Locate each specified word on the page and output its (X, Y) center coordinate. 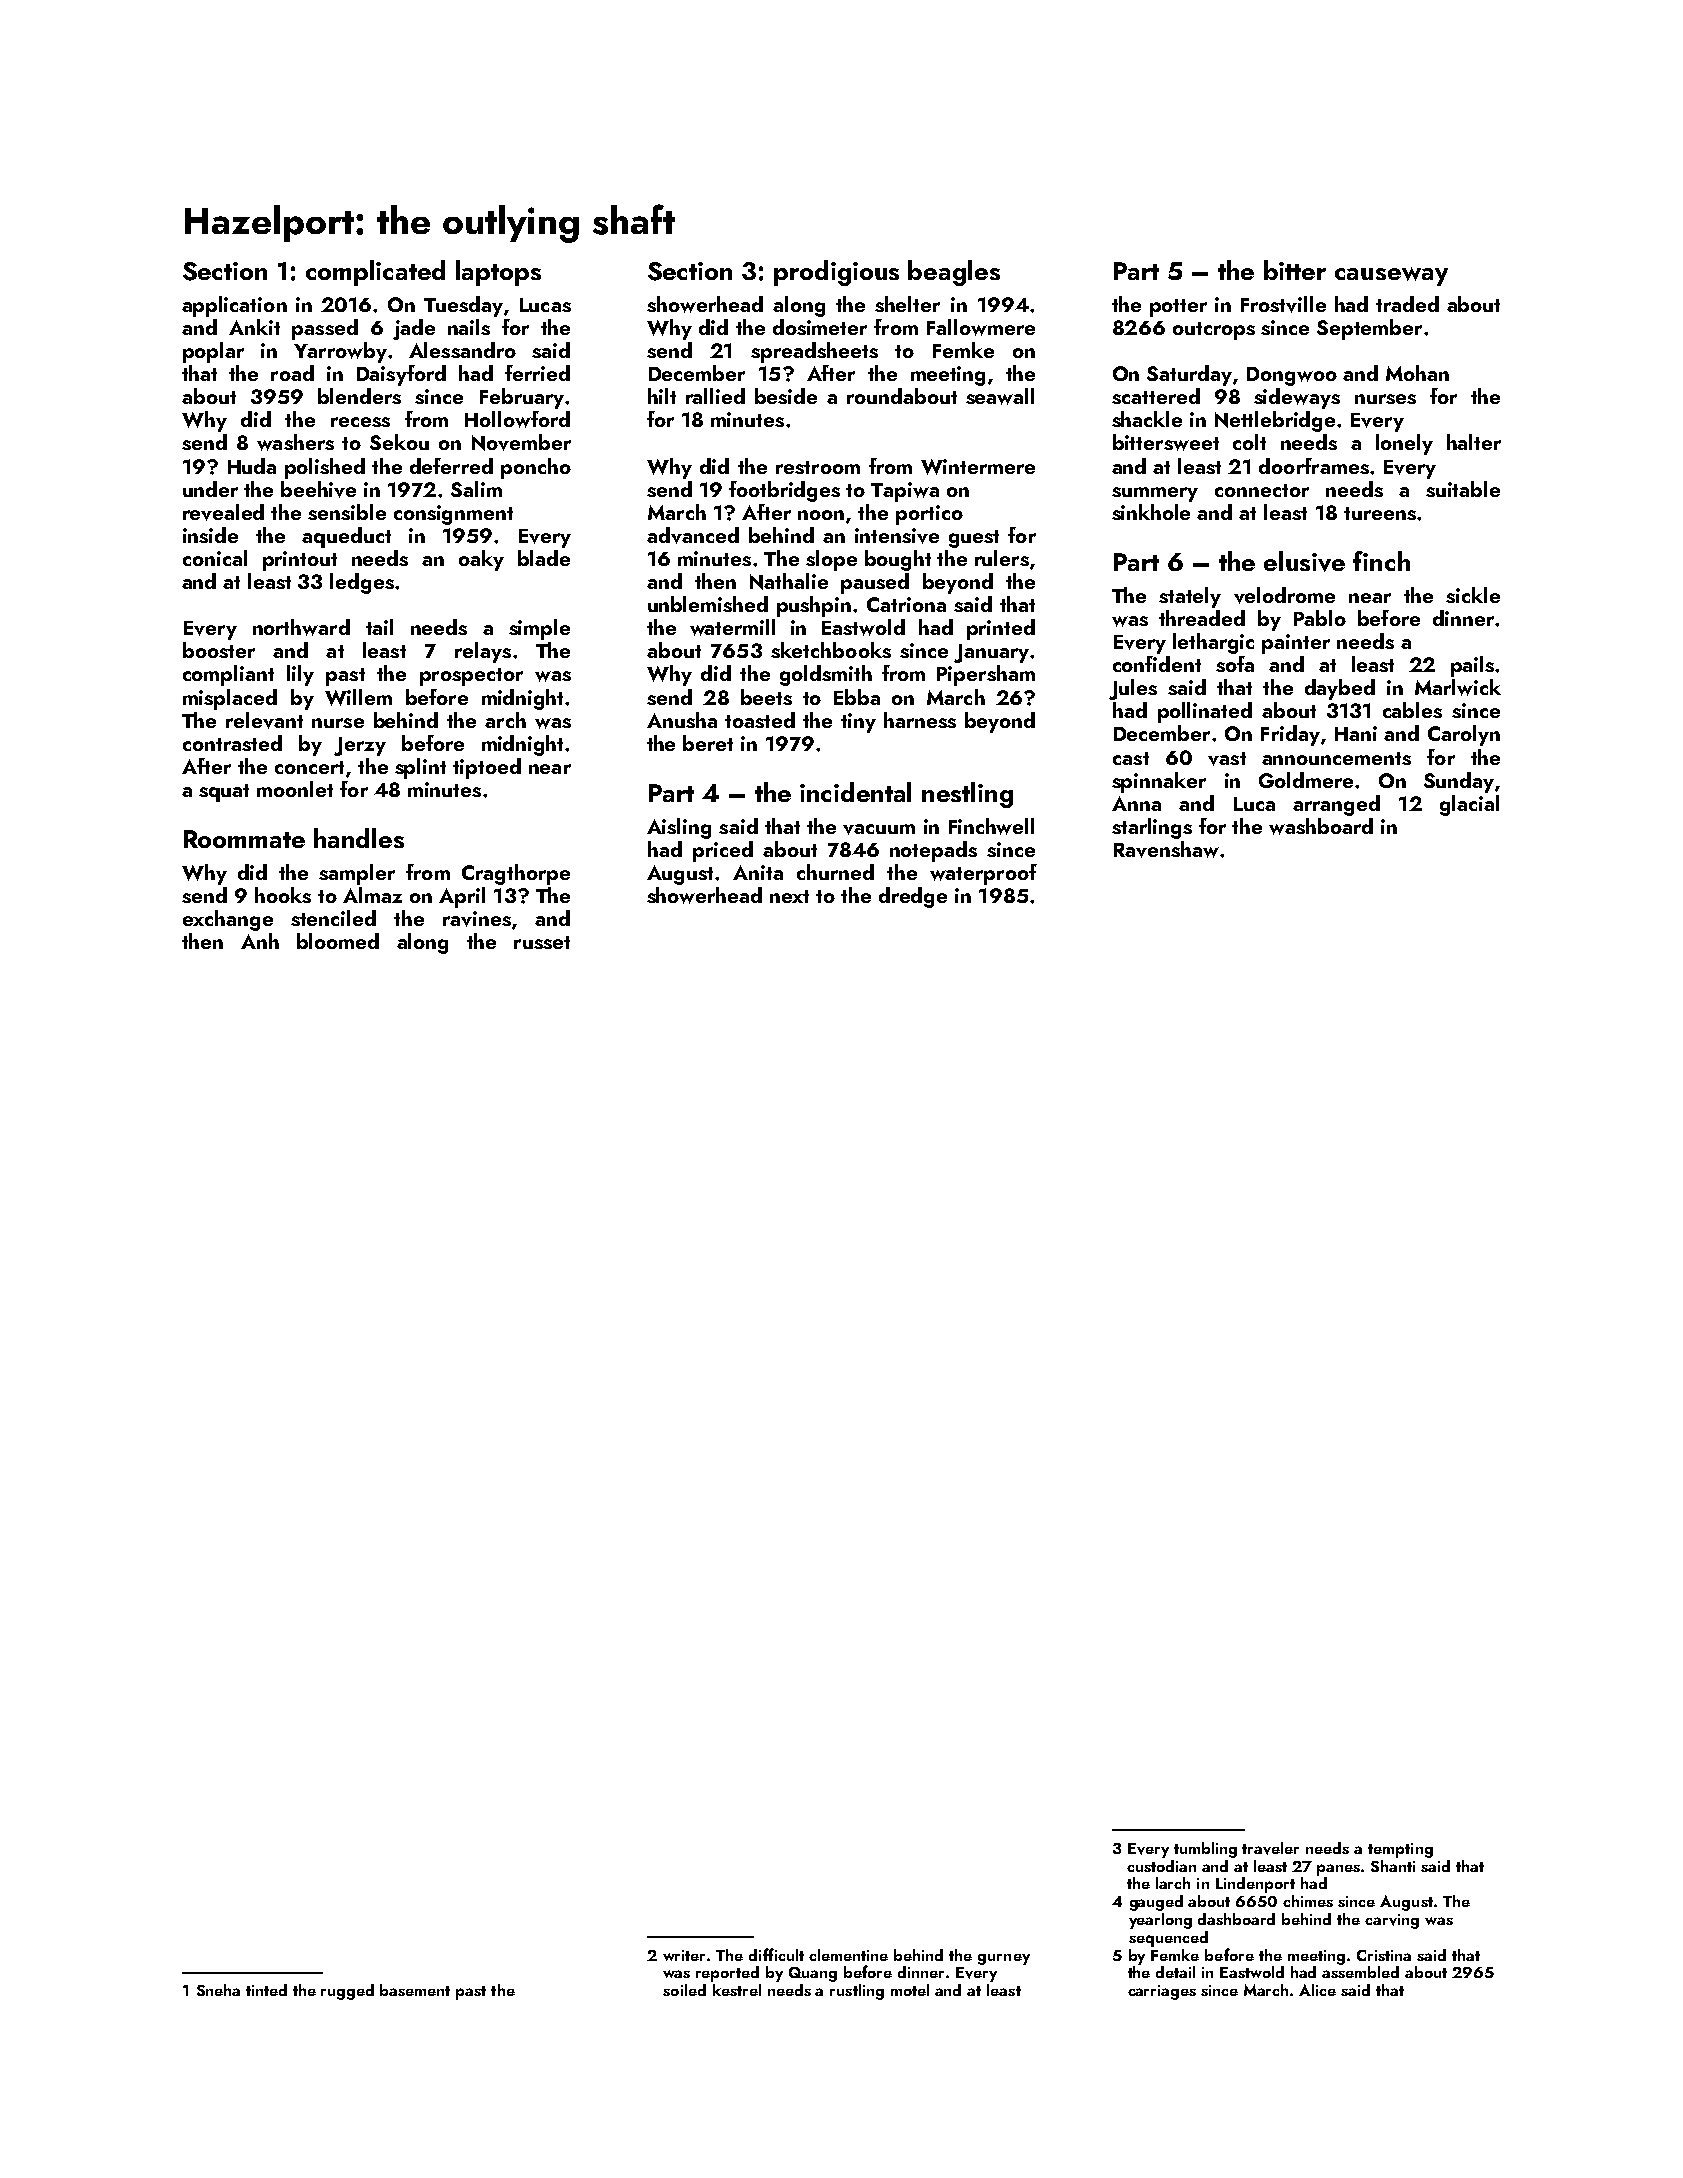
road (292, 373)
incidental (855, 792)
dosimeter (820, 327)
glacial (1469, 805)
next (789, 896)
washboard (1321, 826)
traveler (1270, 1848)
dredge (913, 897)
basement (415, 1990)
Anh (260, 941)
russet (542, 942)
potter (1178, 308)
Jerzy (360, 746)
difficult (776, 1954)
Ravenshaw (1166, 849)
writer (684, 1955)
